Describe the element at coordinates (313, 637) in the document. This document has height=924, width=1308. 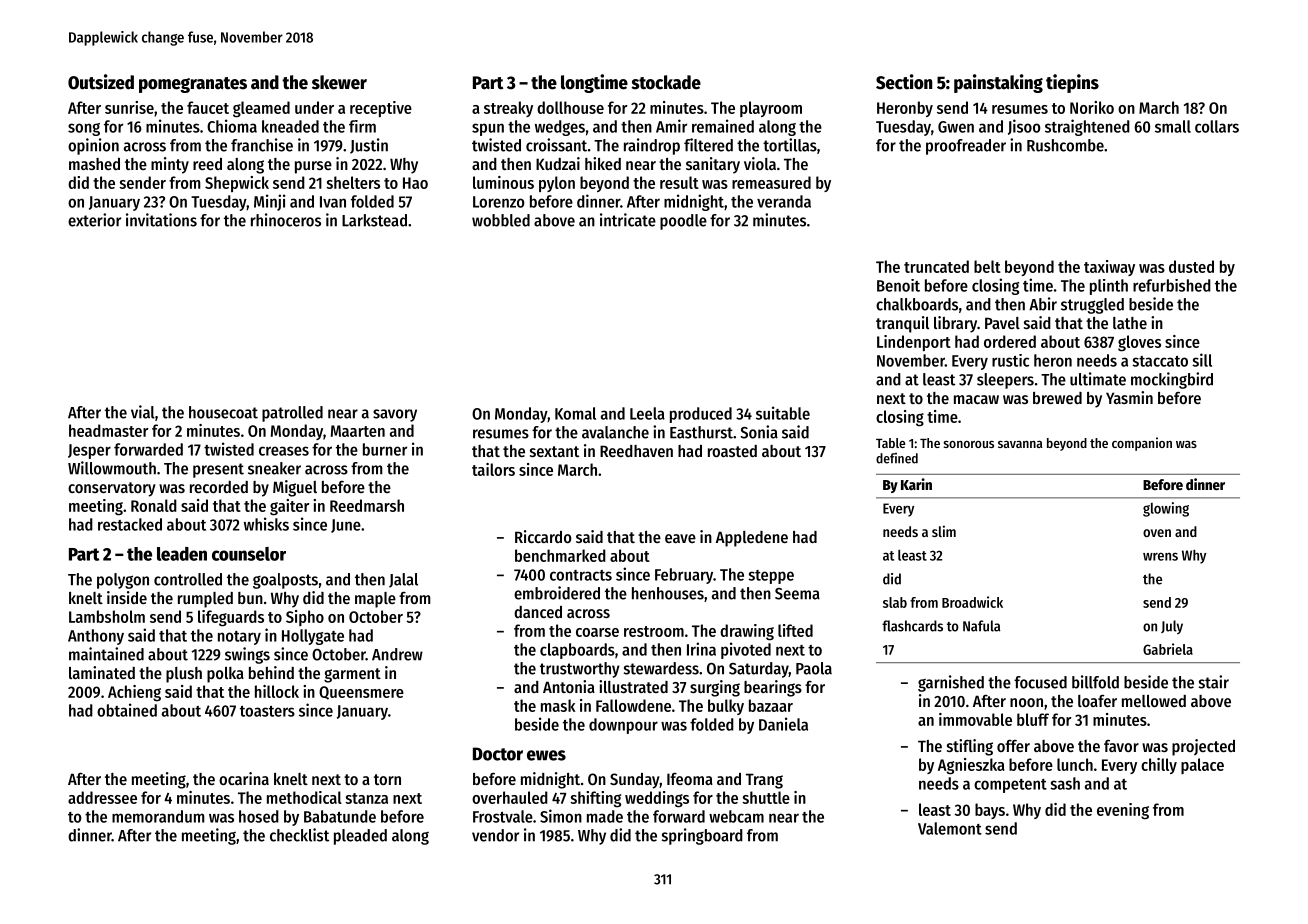
I see `Hollygate` at that location.
